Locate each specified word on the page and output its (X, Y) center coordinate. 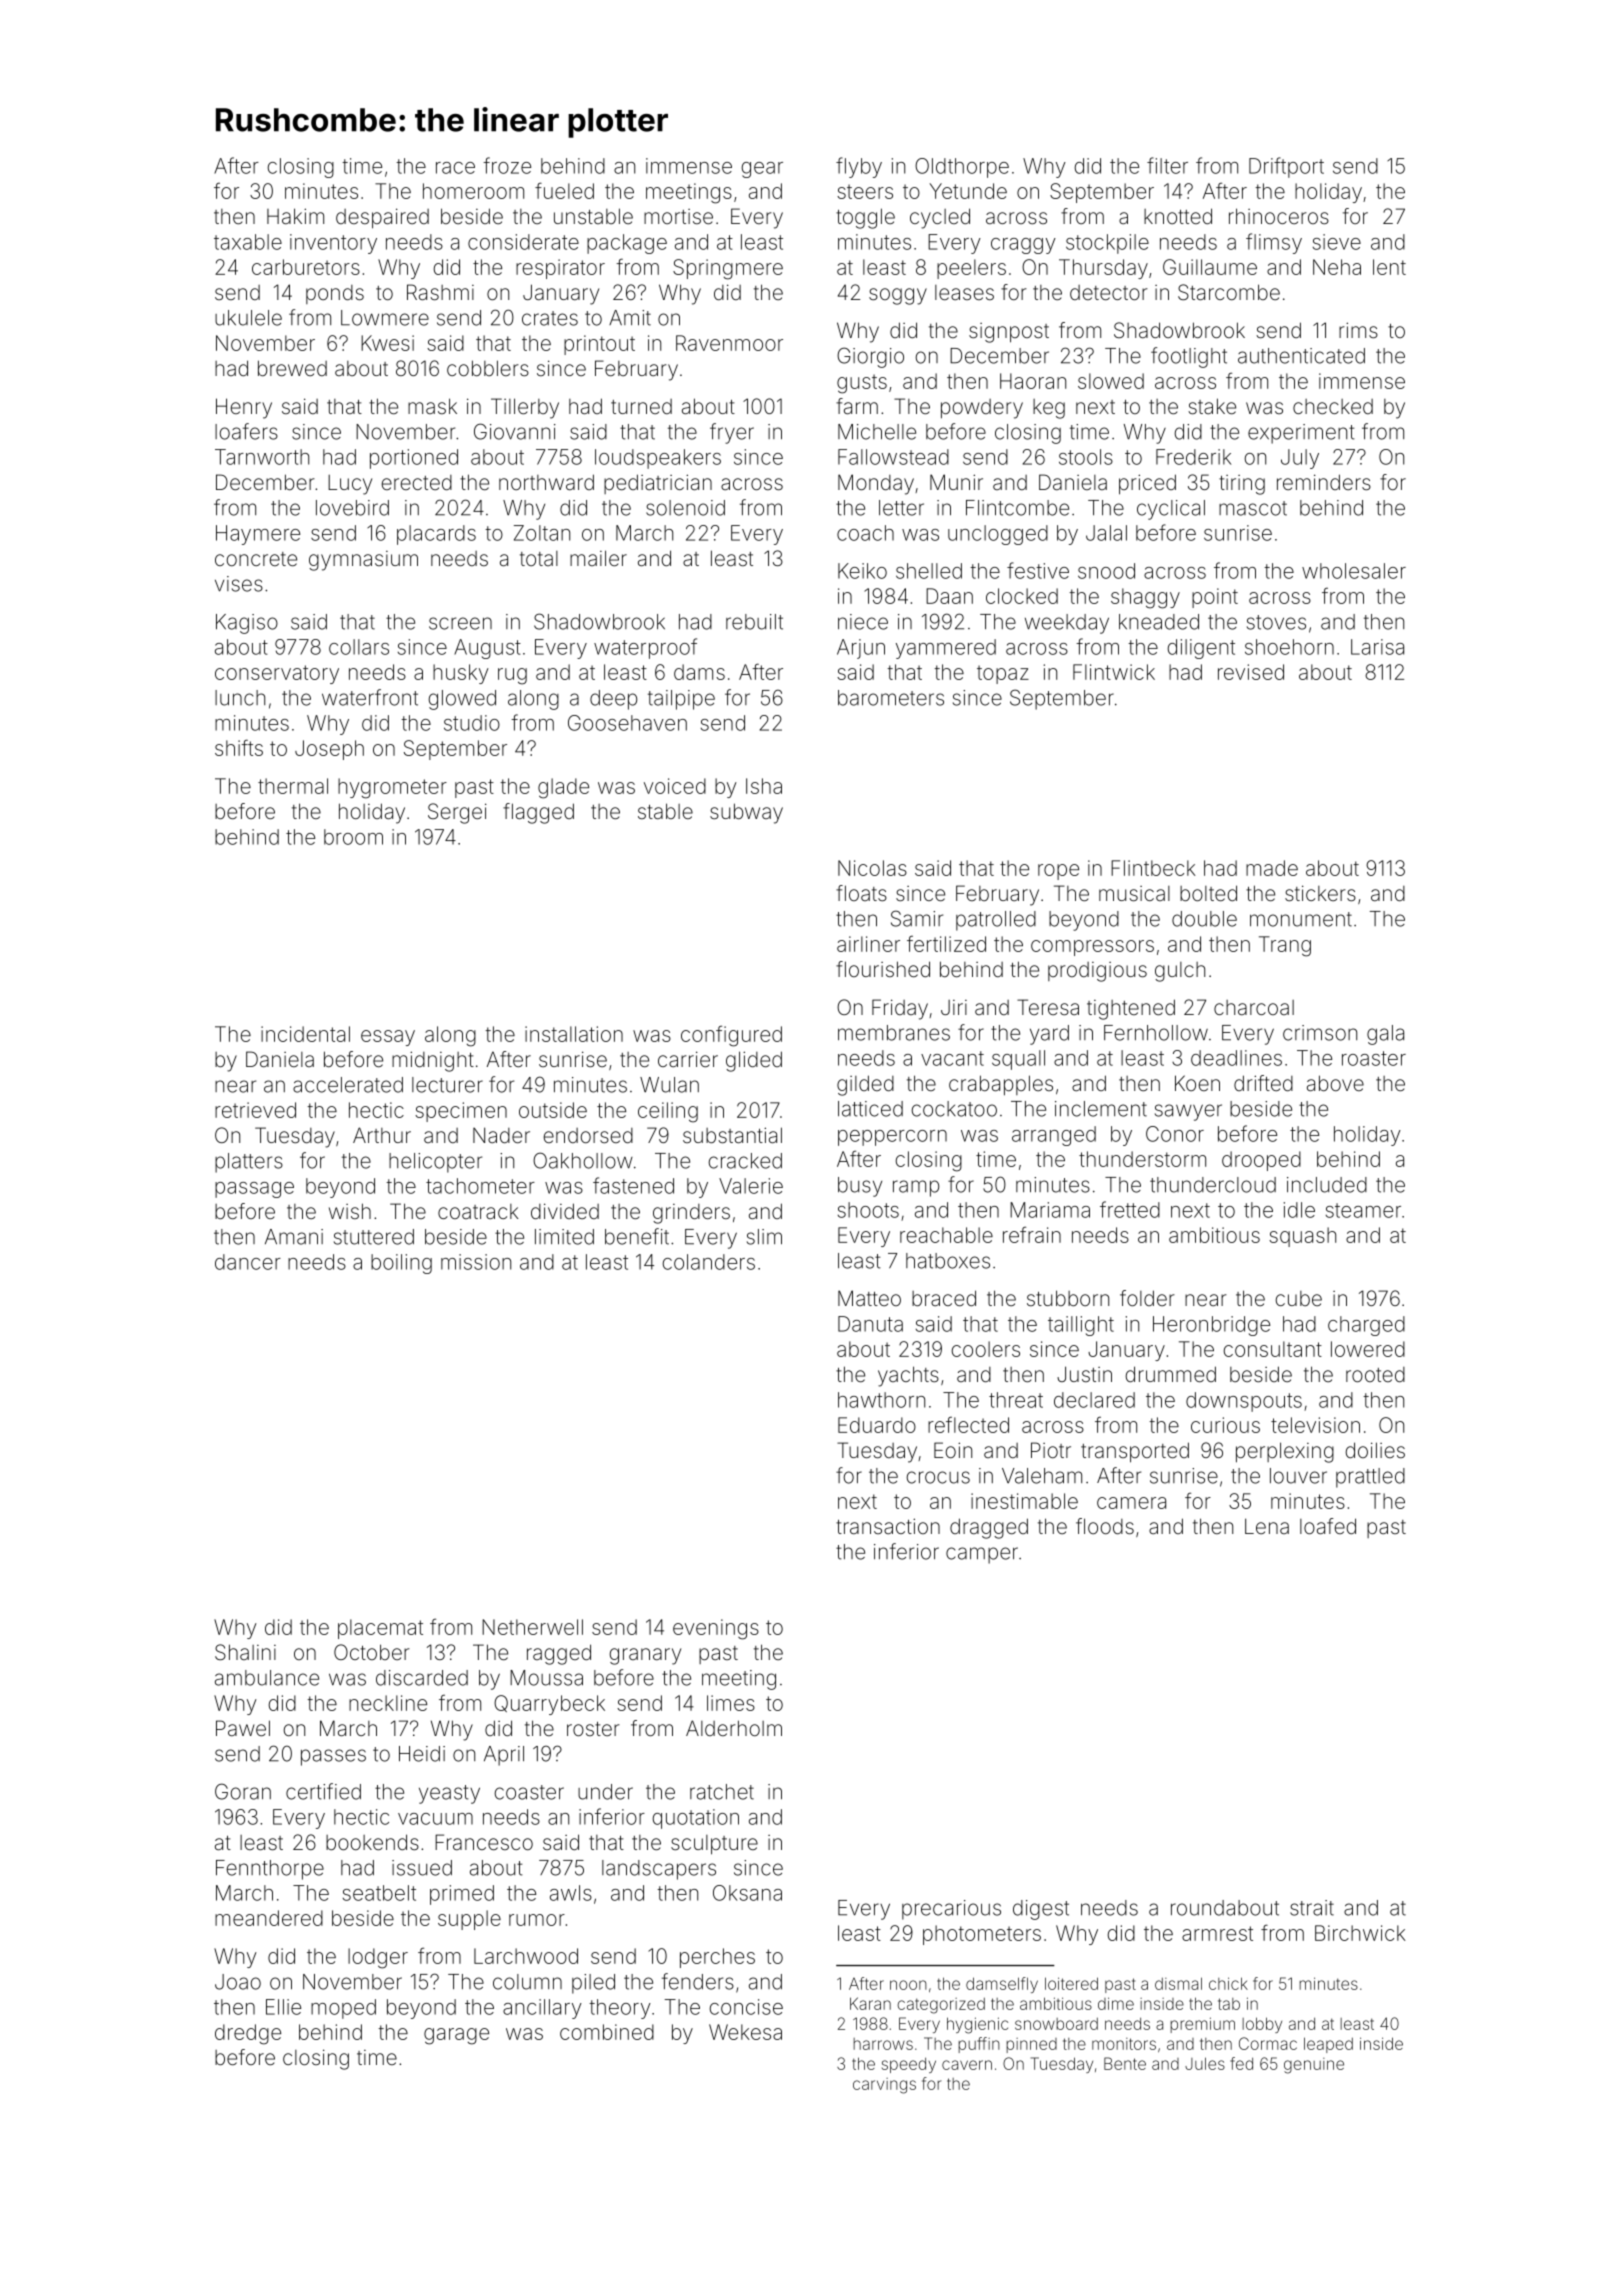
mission (476, 1262)
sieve (1337, 242)
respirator (560, 269)
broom (353, 837)
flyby (859, 167)
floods (1105, 1526)
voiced (675, 786)
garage (456, 2036)
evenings (716, 1629)
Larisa (1377, 647)
